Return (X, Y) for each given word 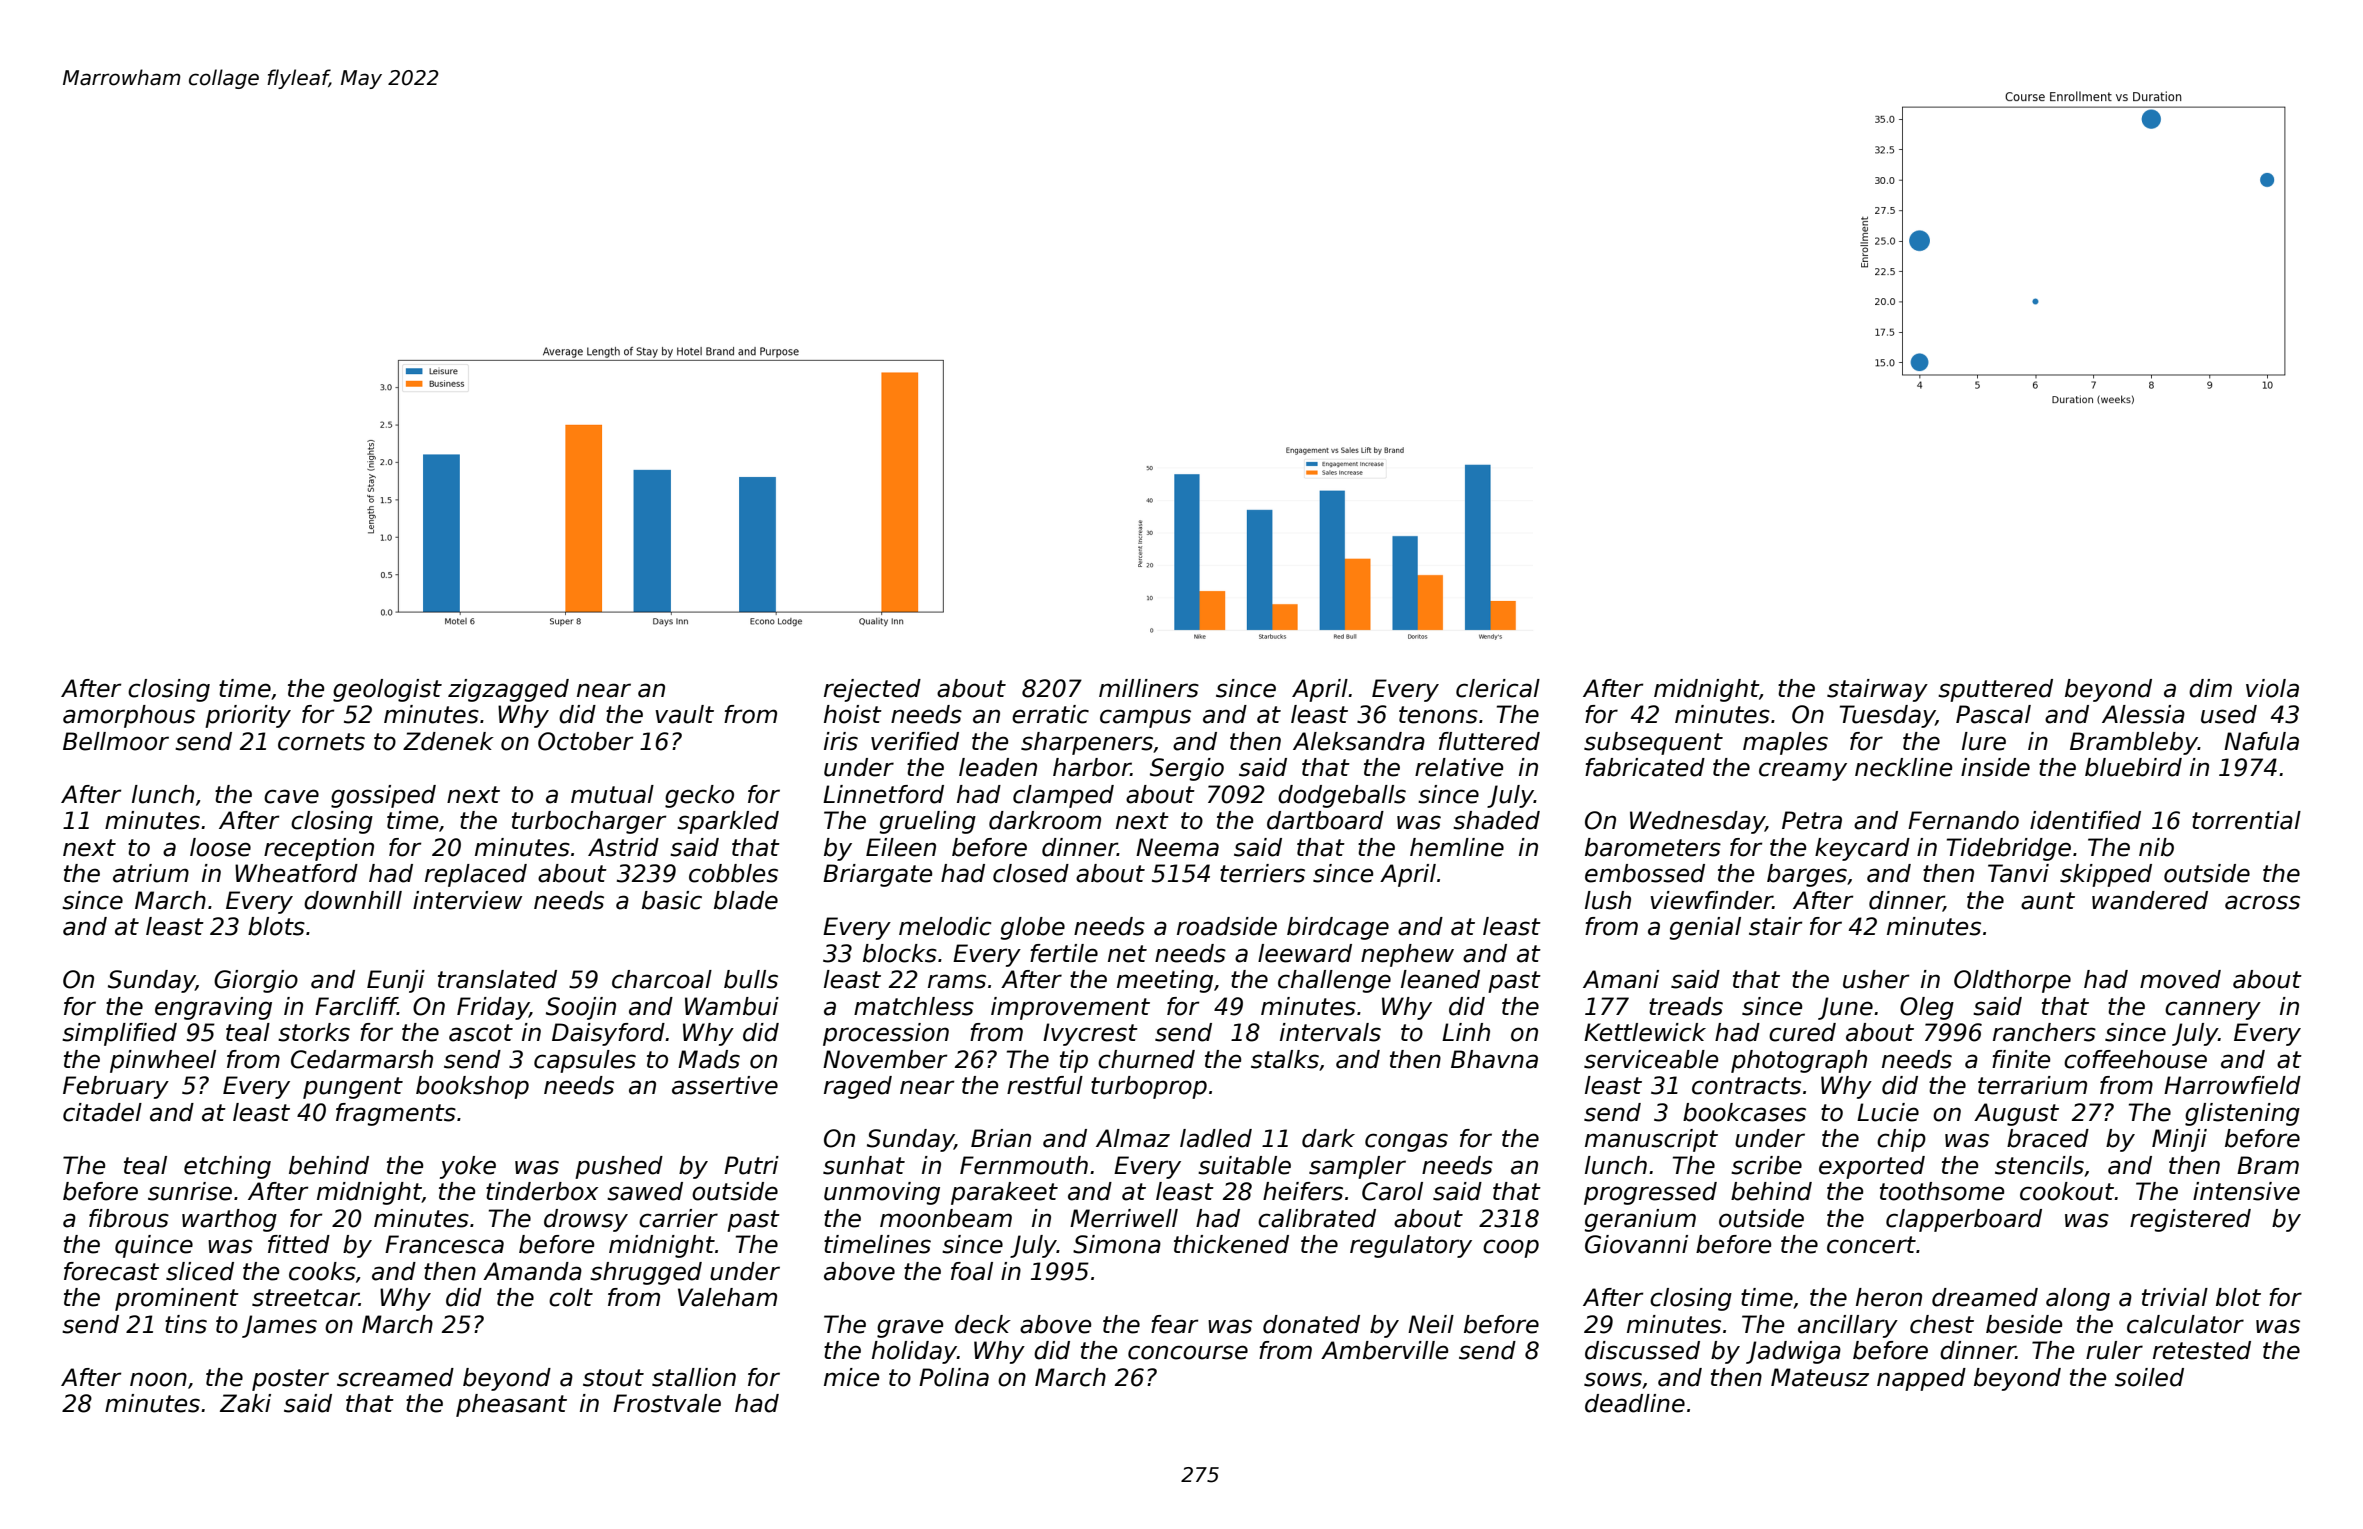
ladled (1216, 1138)
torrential (2246, 820)
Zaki (245, 1403)
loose (220, 847)
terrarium (2032, 1085)
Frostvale (667, 1403)
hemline (1457, 847)
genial (1705, 928)
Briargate (877, 875)
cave (291, 796)
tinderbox (542, 1191)
